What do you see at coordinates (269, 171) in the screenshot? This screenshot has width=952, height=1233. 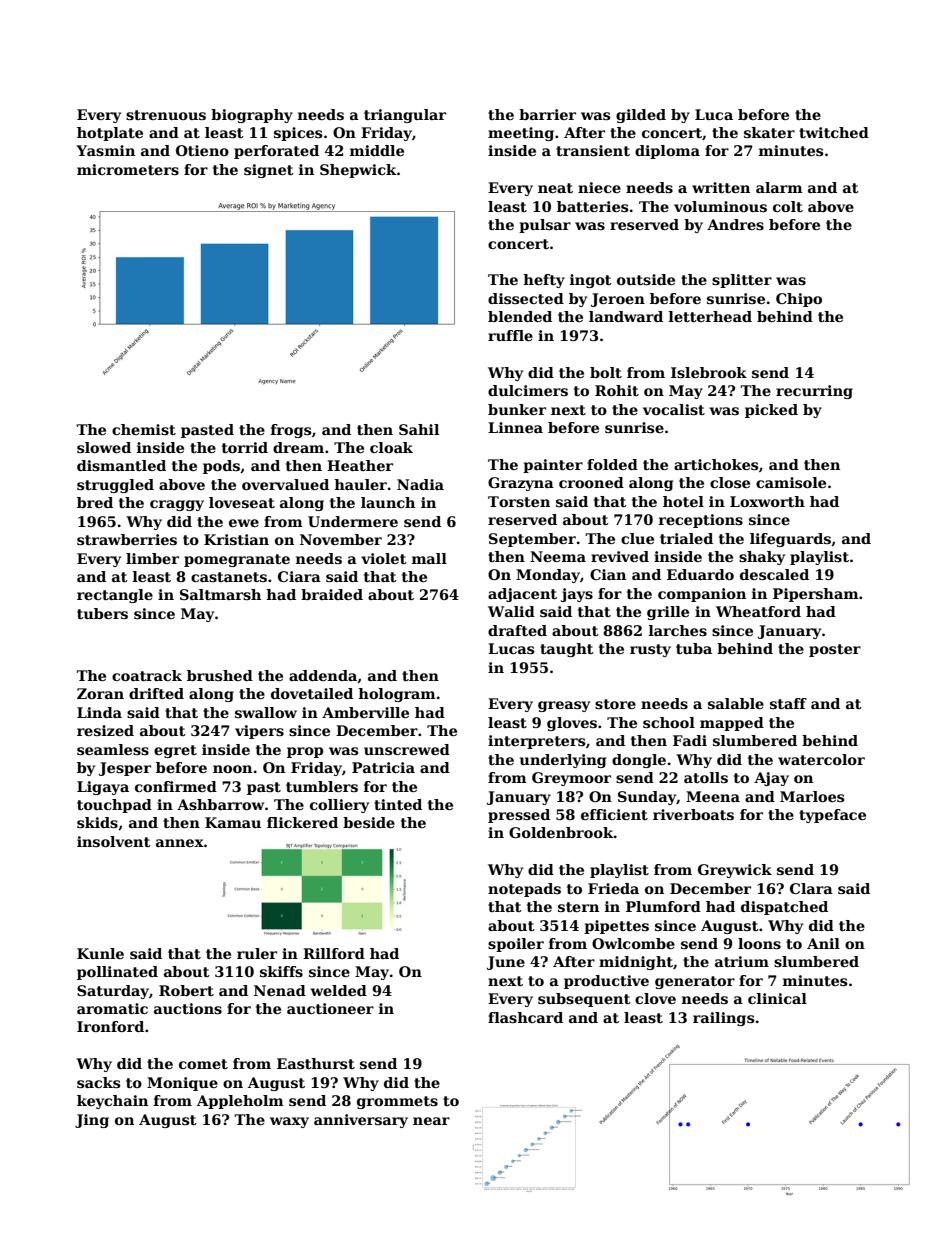 I see `signet` at bounding box center [269, 171].
